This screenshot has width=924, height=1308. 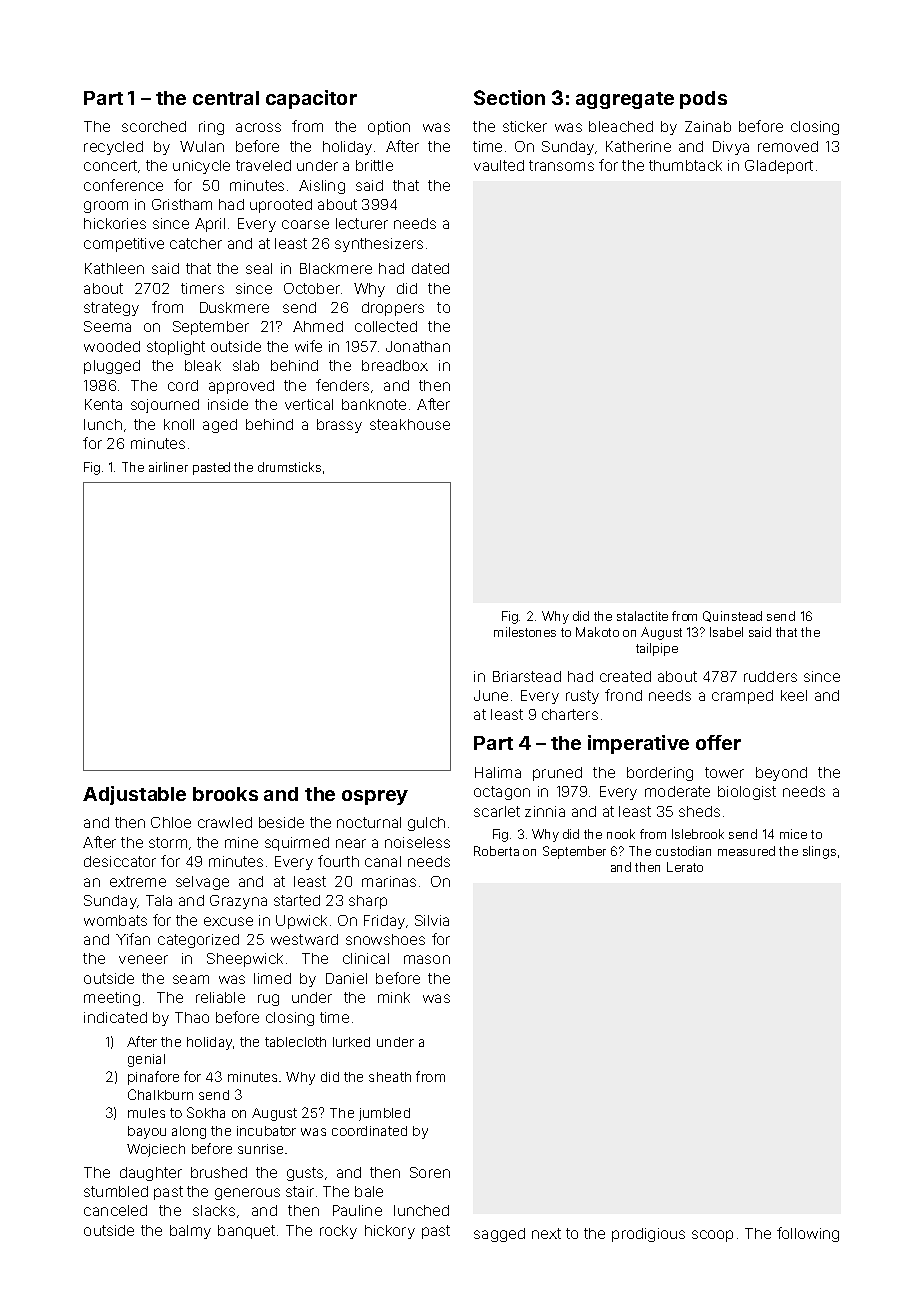 I want to click on scorched, so click(x=154, y=126).
